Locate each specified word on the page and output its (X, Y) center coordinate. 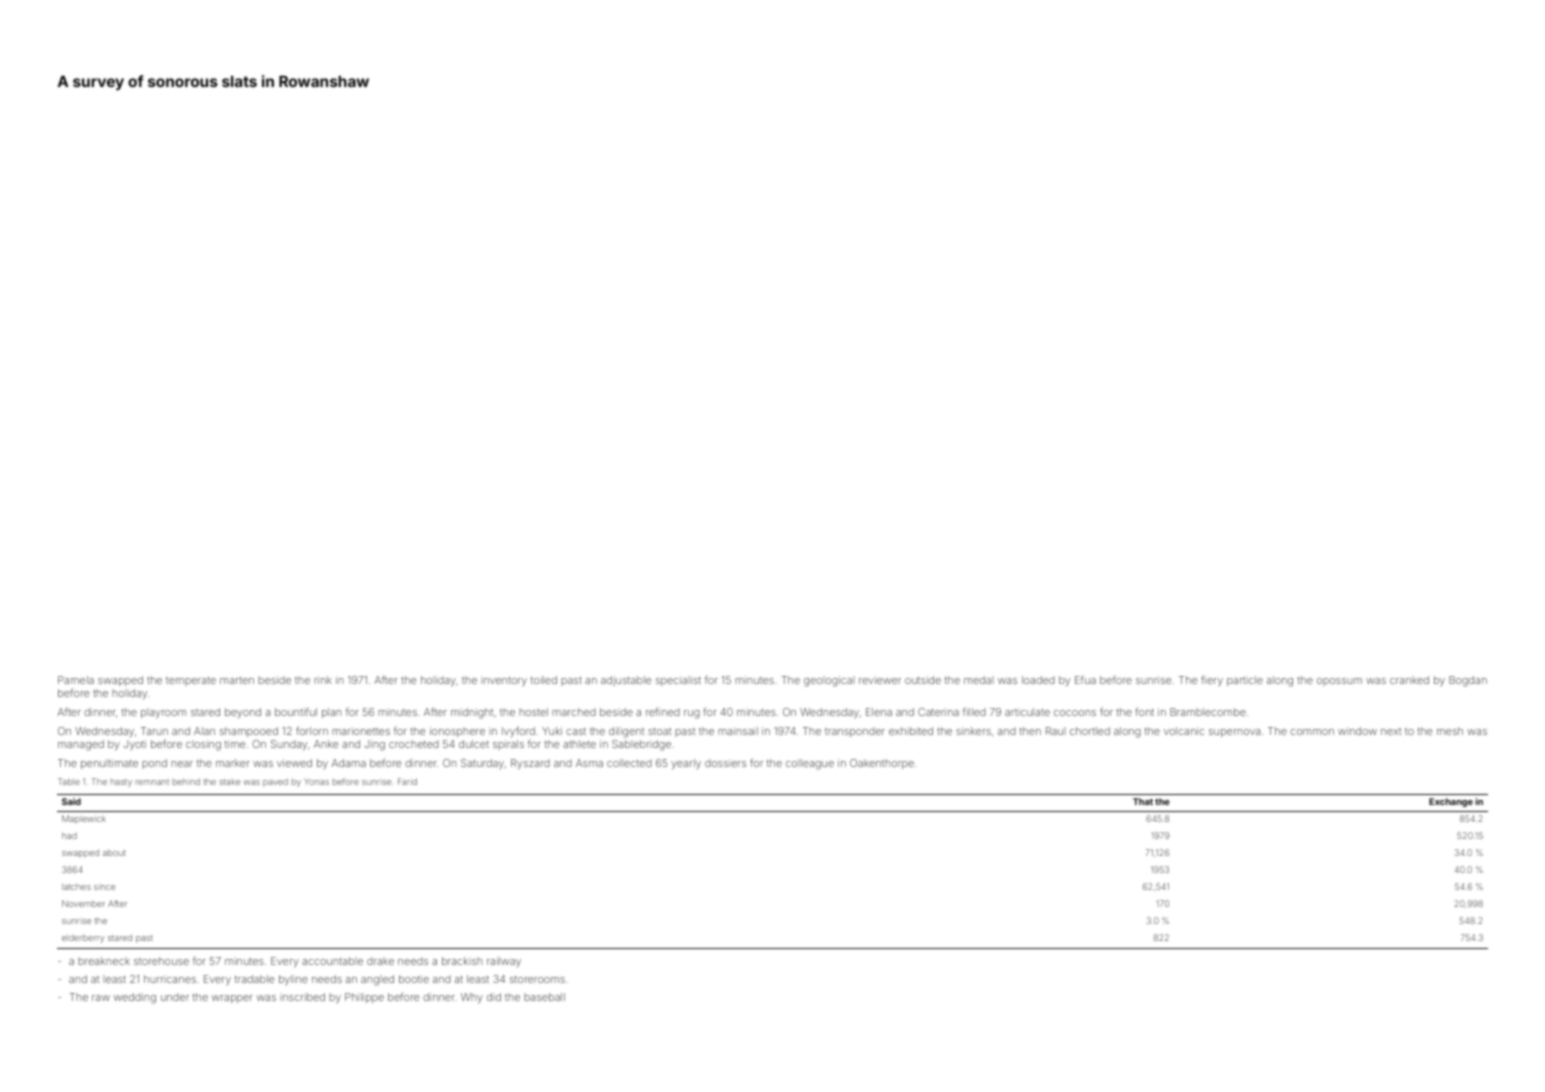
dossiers (725, 763)
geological (829, 681)
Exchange (1451, 802)
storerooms (537, 979)
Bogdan (1468, 681)
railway (504, 962)
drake (380, 961)
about (114, 852)
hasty (121, 783)
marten (237, 680)
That (1143, 801)
